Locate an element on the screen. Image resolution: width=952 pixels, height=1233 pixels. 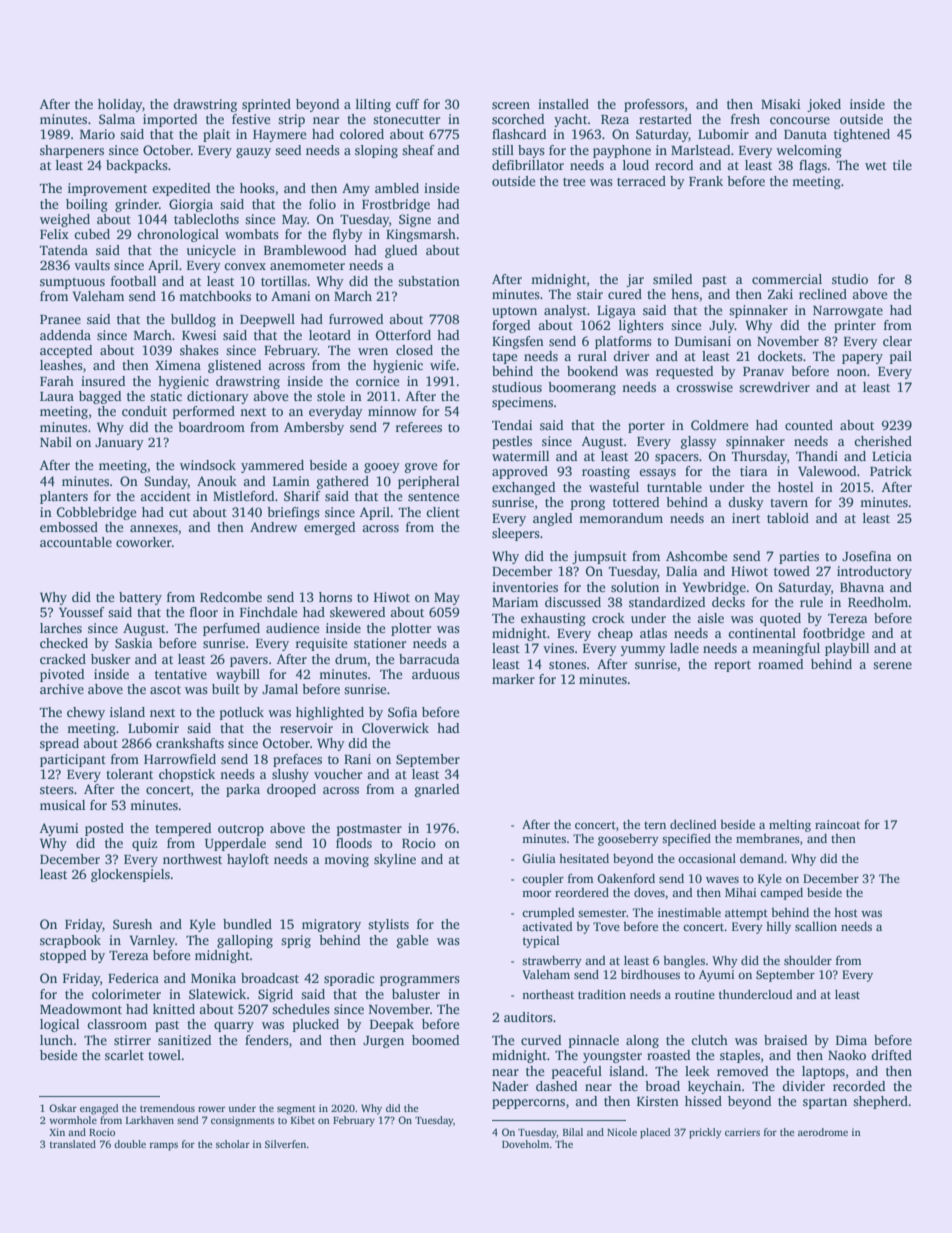
fresh is located at coordinates (745, 119).
